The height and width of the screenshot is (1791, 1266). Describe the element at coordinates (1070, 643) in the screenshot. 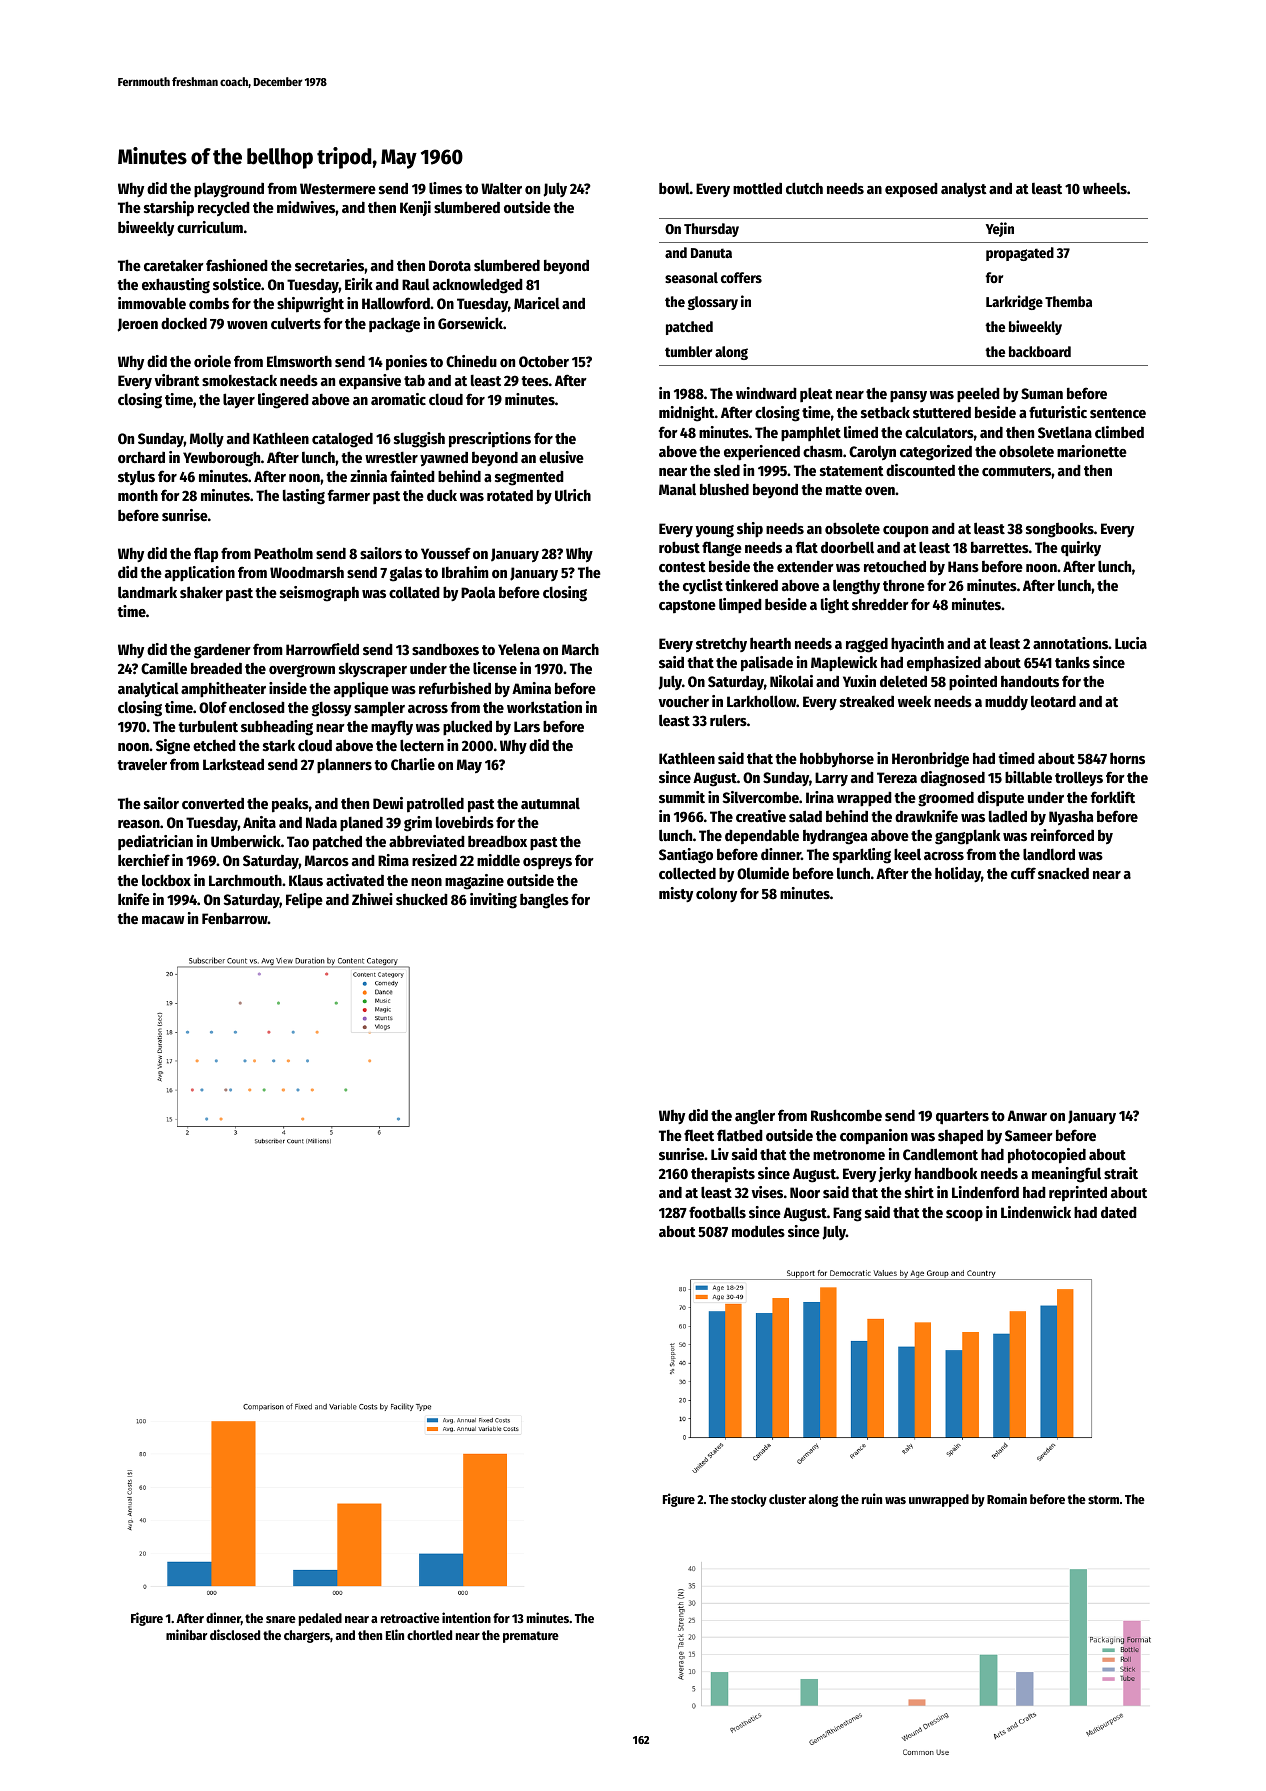

I see `annotations` at that location.
